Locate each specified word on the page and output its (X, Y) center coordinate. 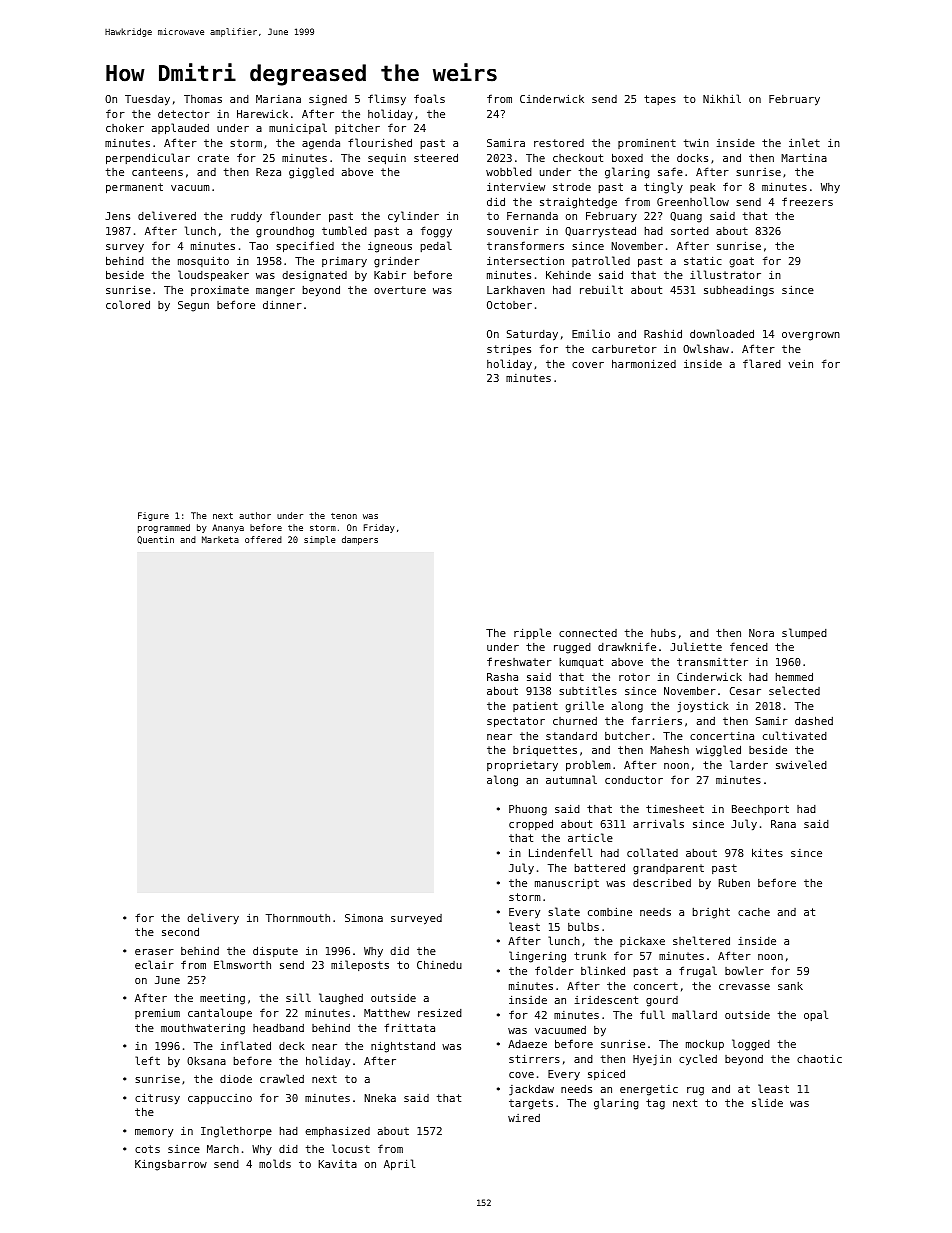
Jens (117, 216)
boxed (627, 157)
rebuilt (601, 289)
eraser (154, 952)
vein (800, 364)
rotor (634, 677)
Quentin (155, 540)
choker (125, 127)
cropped (531, 824)
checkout (578, 158)
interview (516, 187)
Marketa (220, 539)
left (147, 1060)
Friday (379, 528)
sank (790, 986)
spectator (516, 722)
